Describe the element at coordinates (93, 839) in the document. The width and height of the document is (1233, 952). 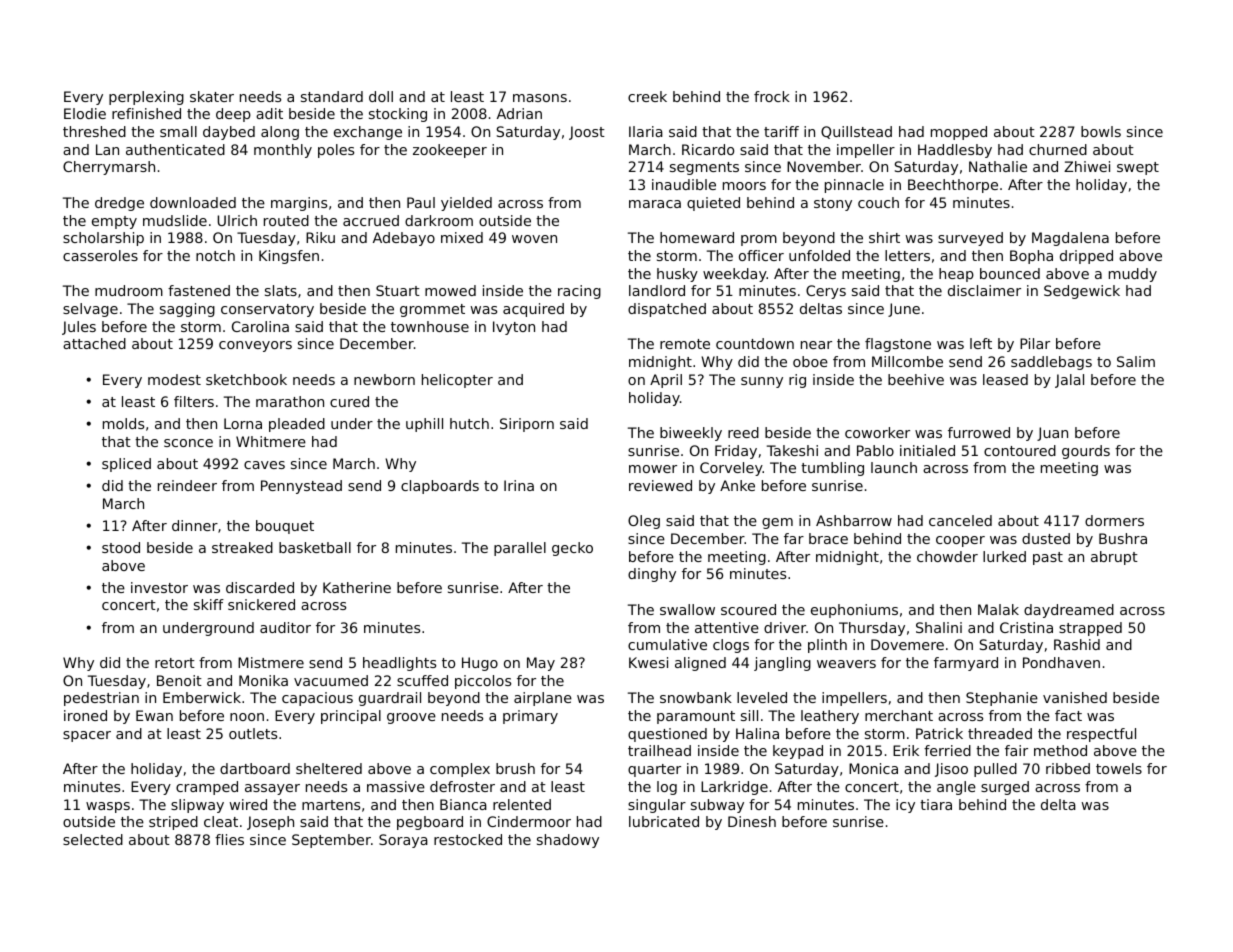
I see `selected` at that location.
